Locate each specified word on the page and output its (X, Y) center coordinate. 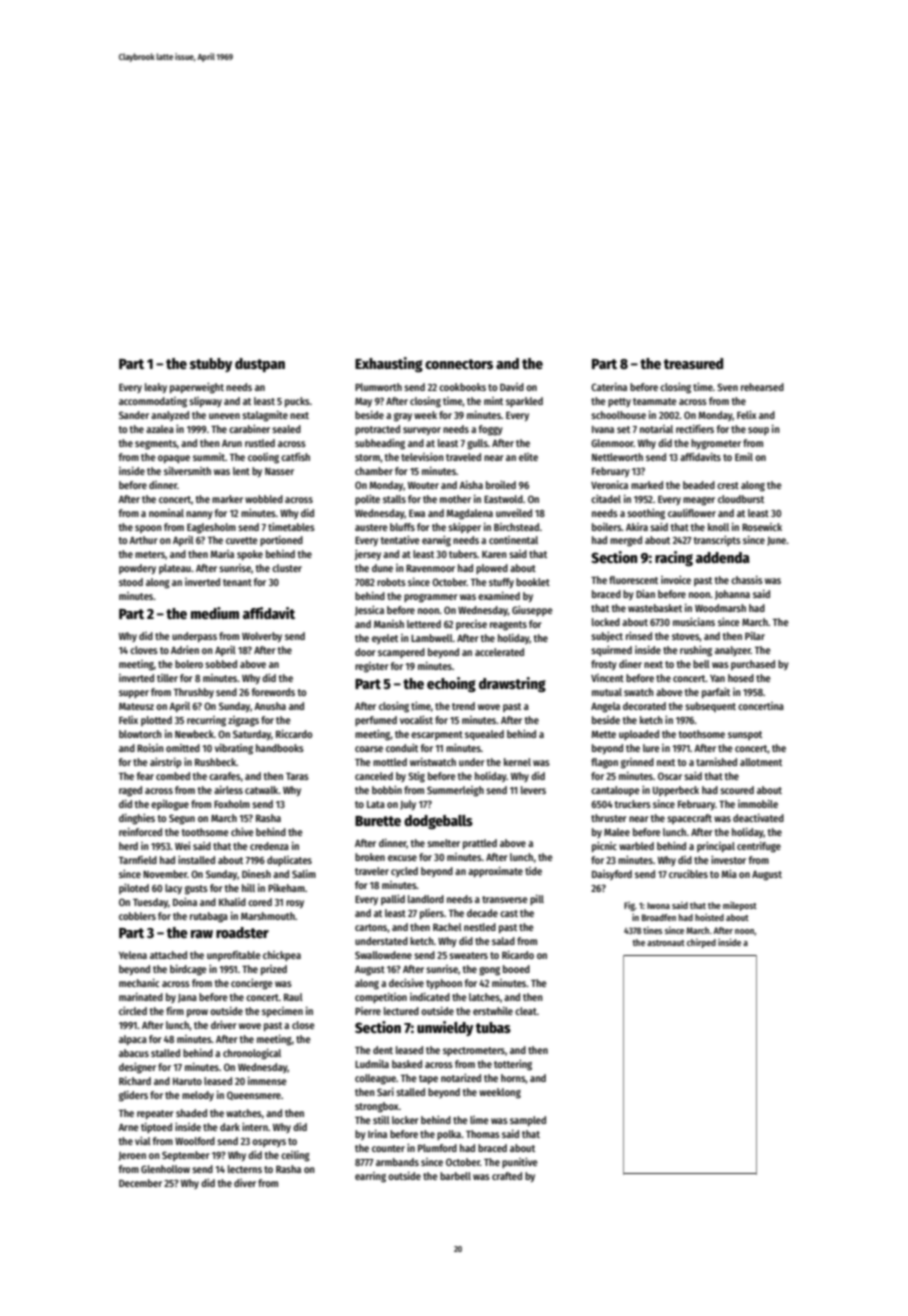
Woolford (195, 1141)
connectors (459, 364)
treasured (693, 363)
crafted (507, 1176)
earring (370, 1177)
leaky (156, 388)
